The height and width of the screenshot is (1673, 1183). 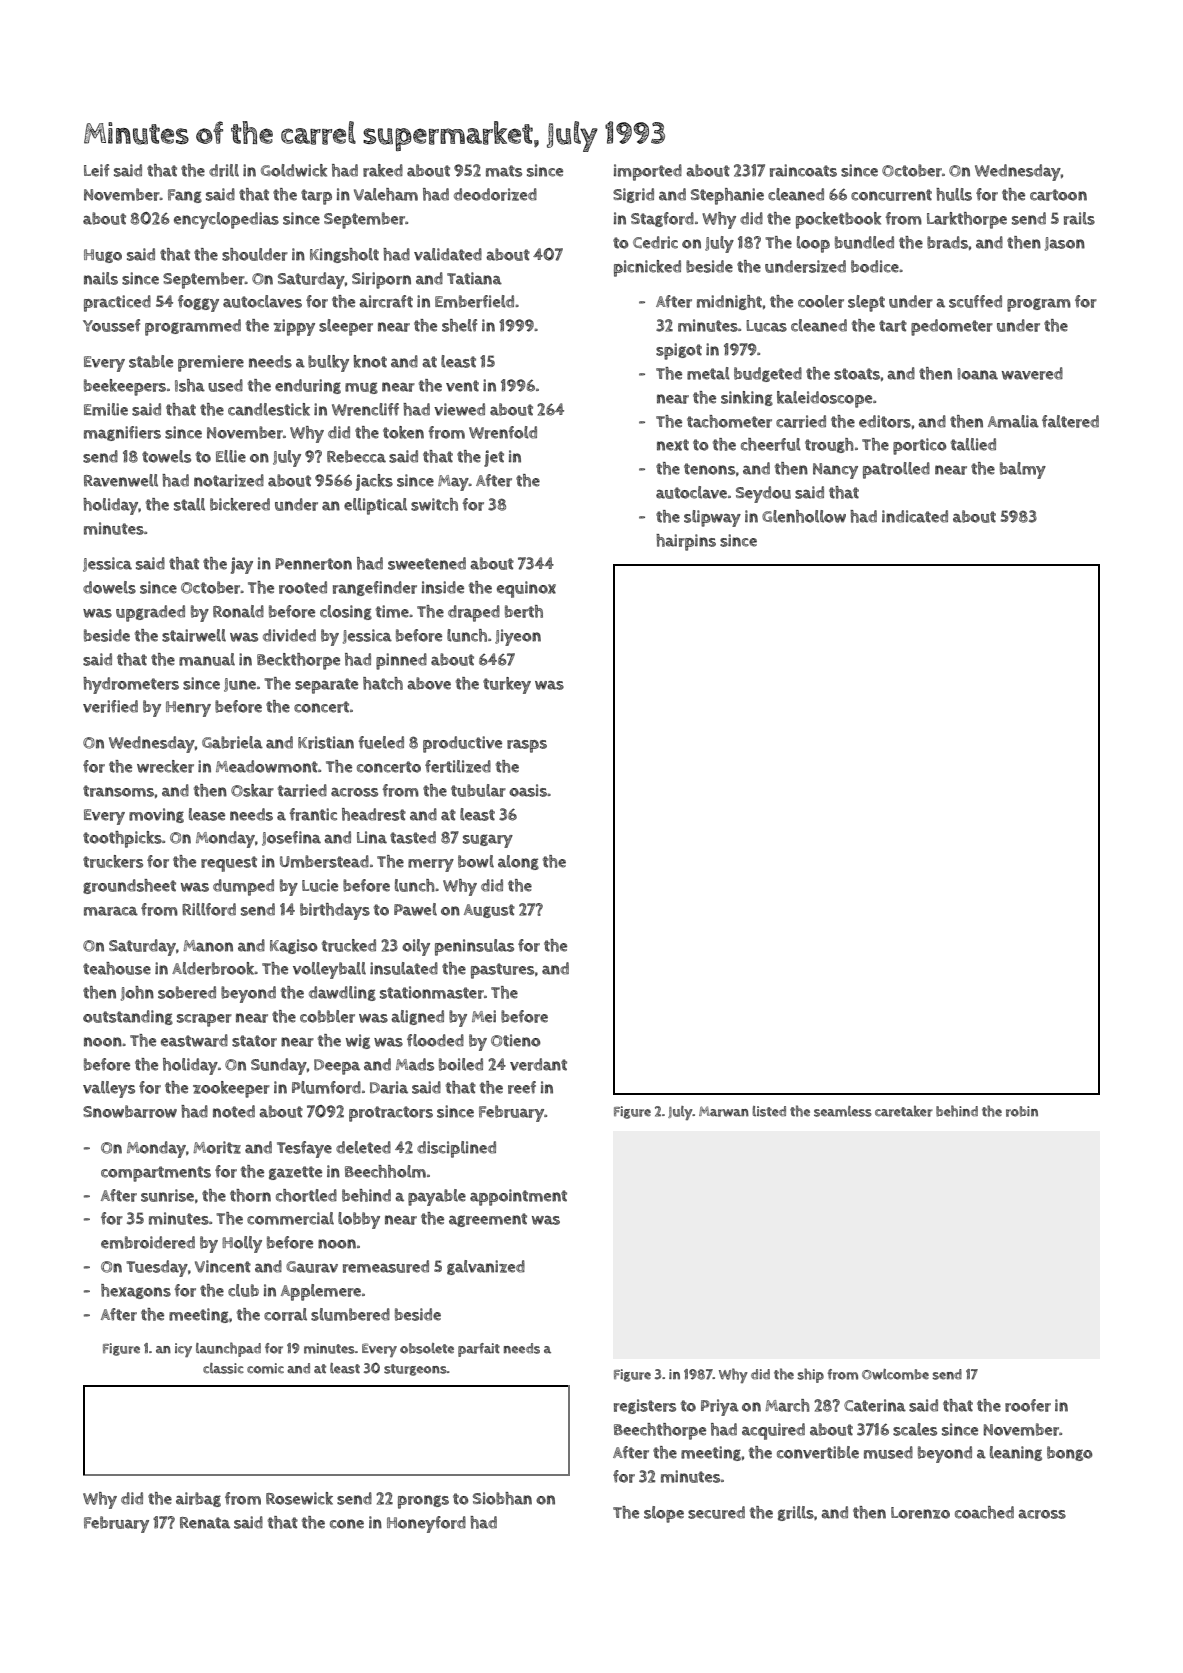 I want to click on ship, so click(x=811, y=1375).
